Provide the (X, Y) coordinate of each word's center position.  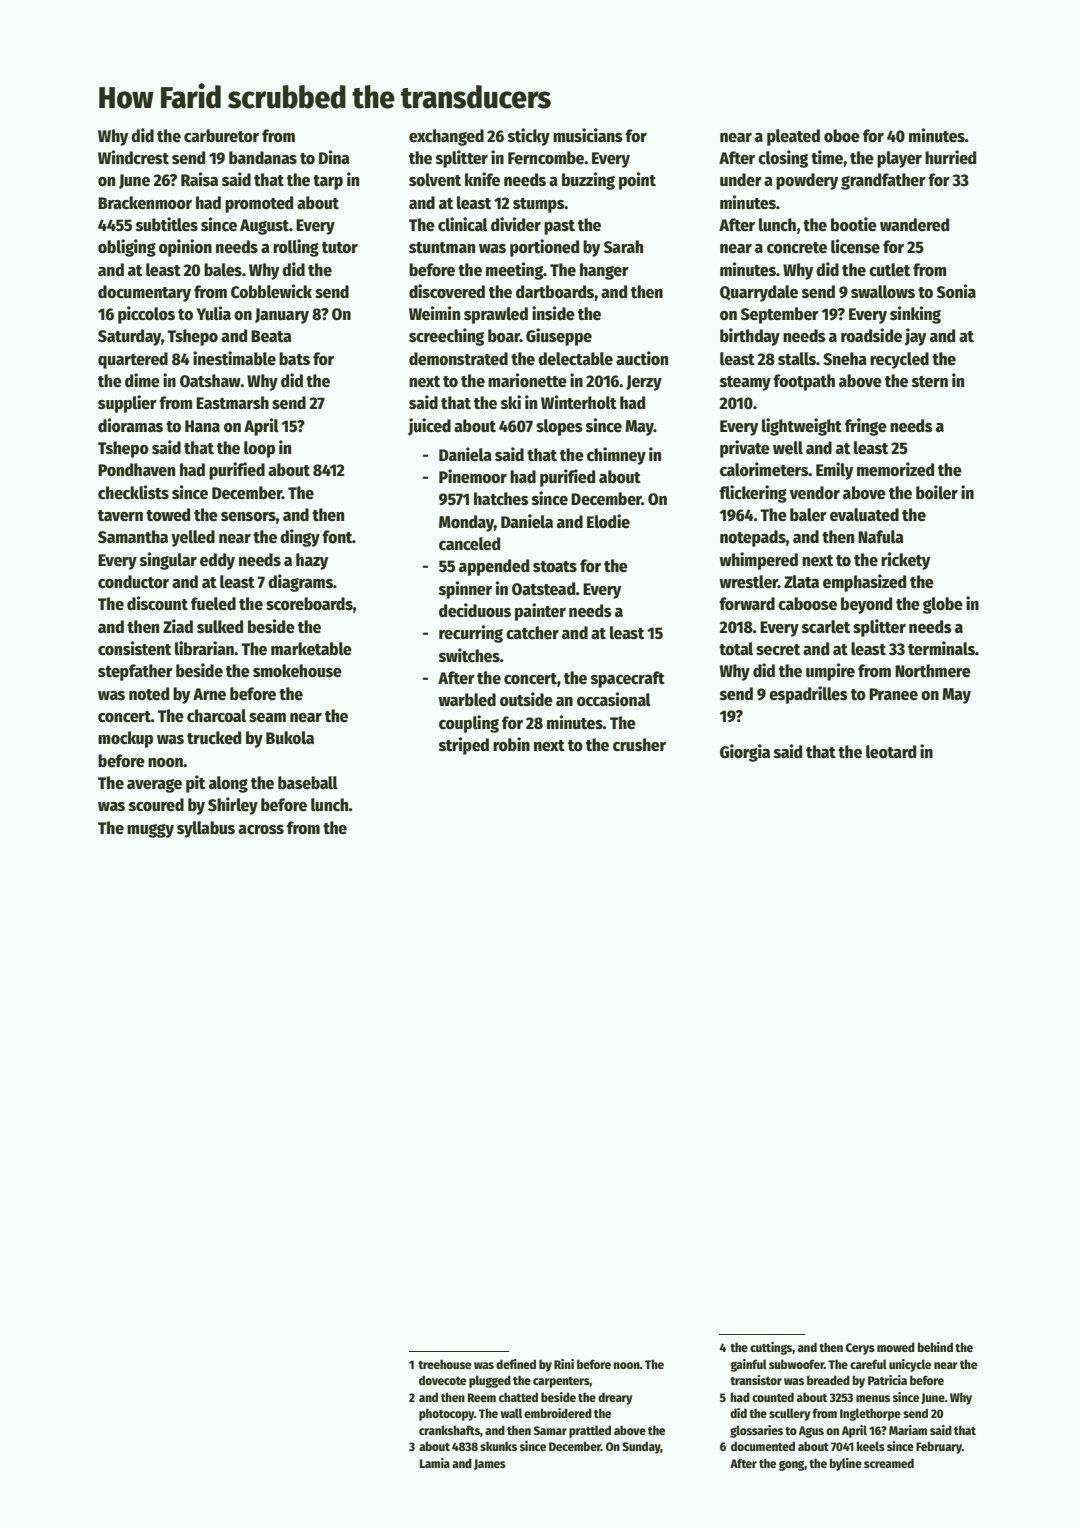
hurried (950, 157)
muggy (150, 831)
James (490, 1464)
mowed (896, 1347)
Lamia (435, 1463)
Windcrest (133, 157)
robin (511, 744)
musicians (588, 135)
